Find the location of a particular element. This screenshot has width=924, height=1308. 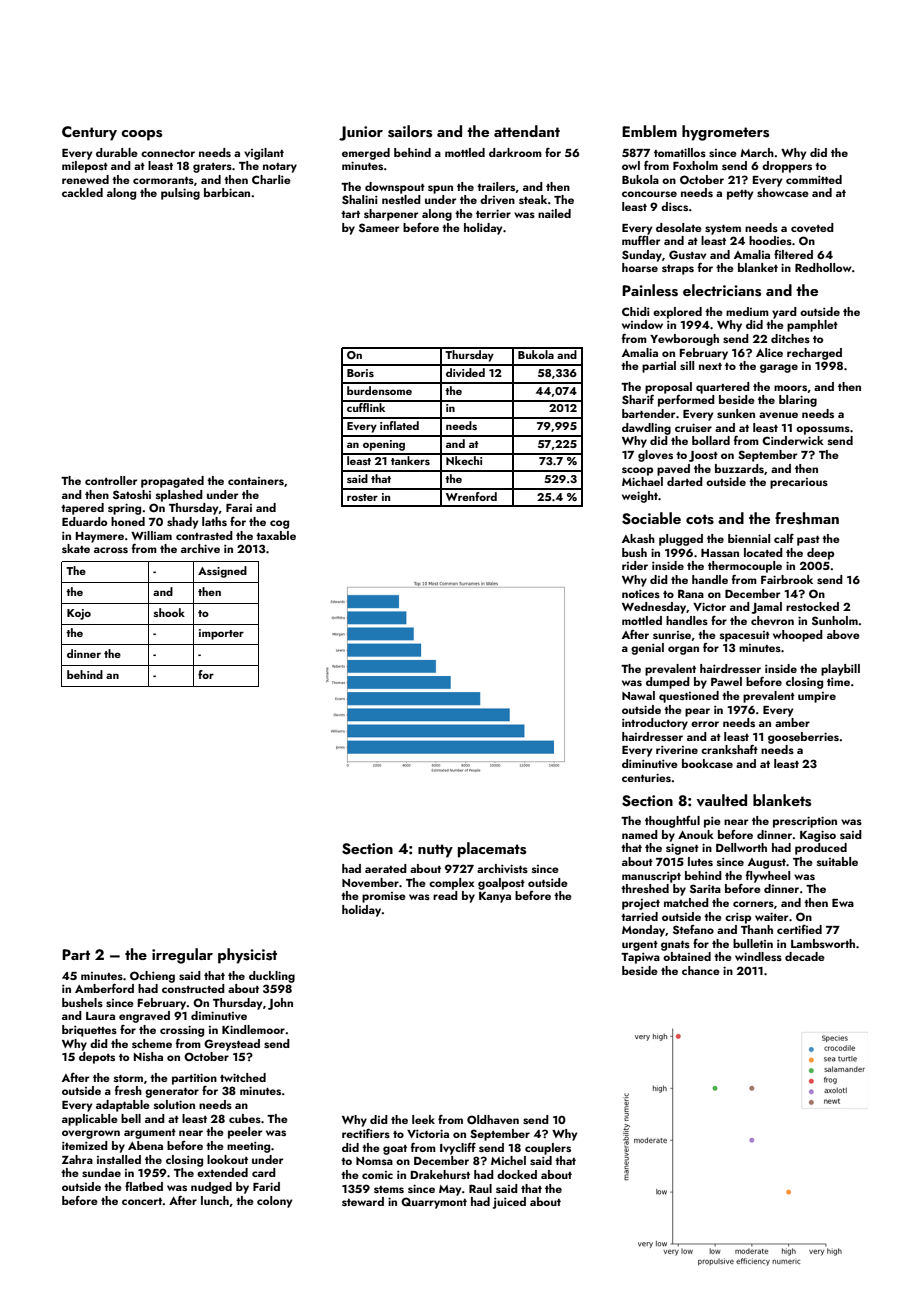

hygrometers is located at coordinates (725, 133).
